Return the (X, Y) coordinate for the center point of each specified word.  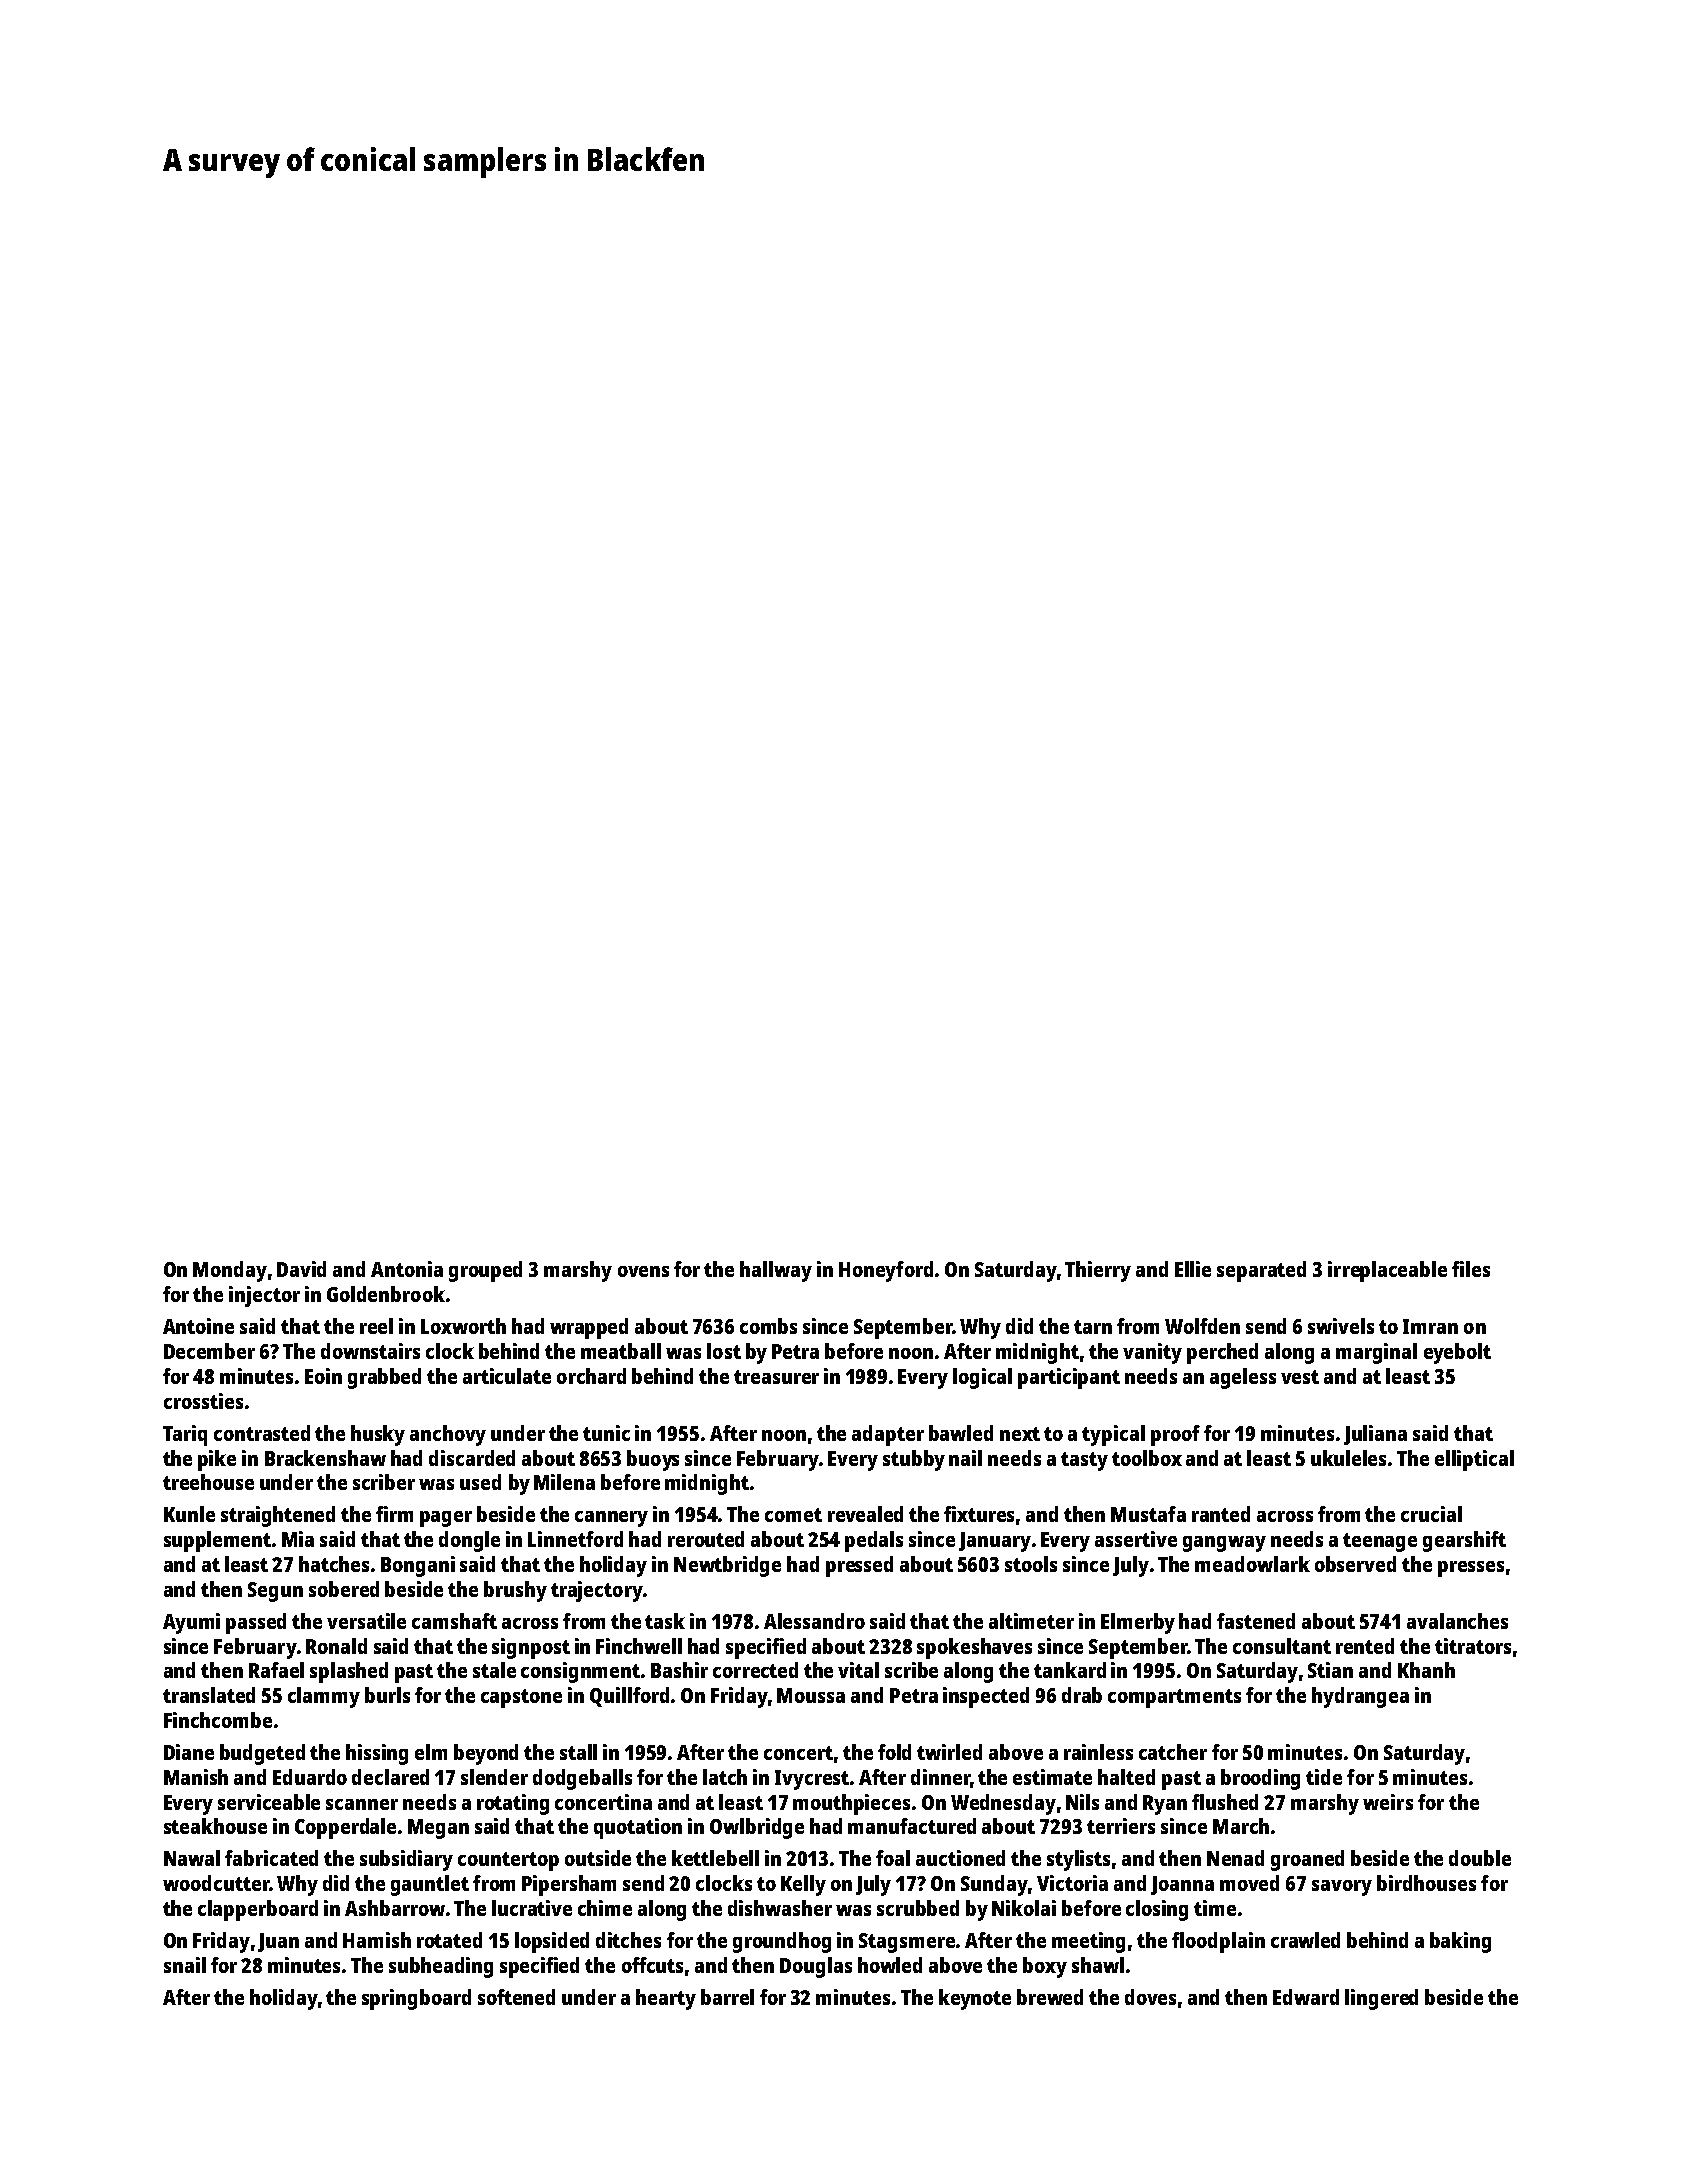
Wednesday (1003, 1804)
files (1471, 1269)
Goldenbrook (386, 1294)
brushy (515, 1591)
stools (1031, 1564)
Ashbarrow (395, 1908)
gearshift (1464, 1541)
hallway (776, 1271)
